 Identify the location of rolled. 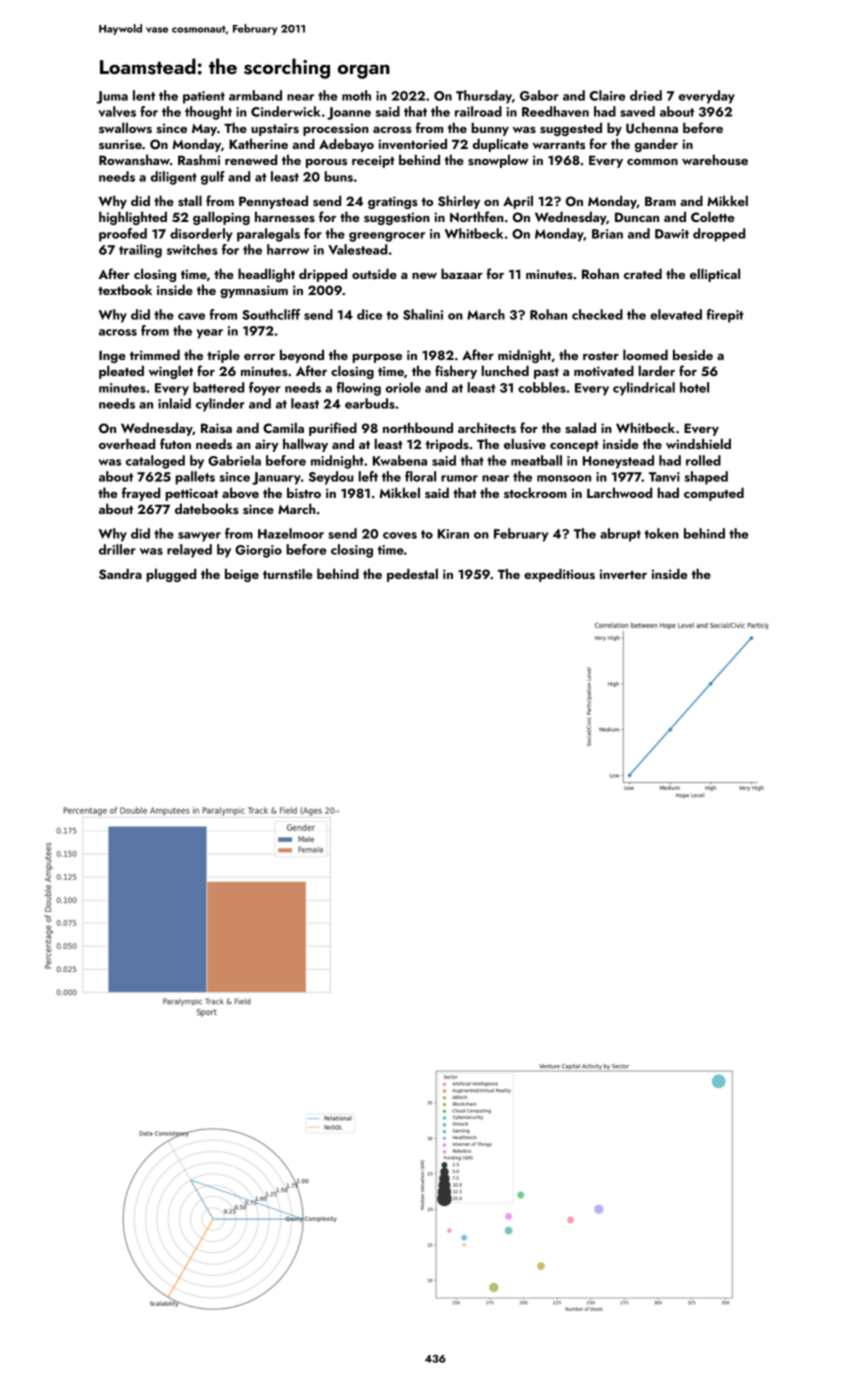
(703, 460).
